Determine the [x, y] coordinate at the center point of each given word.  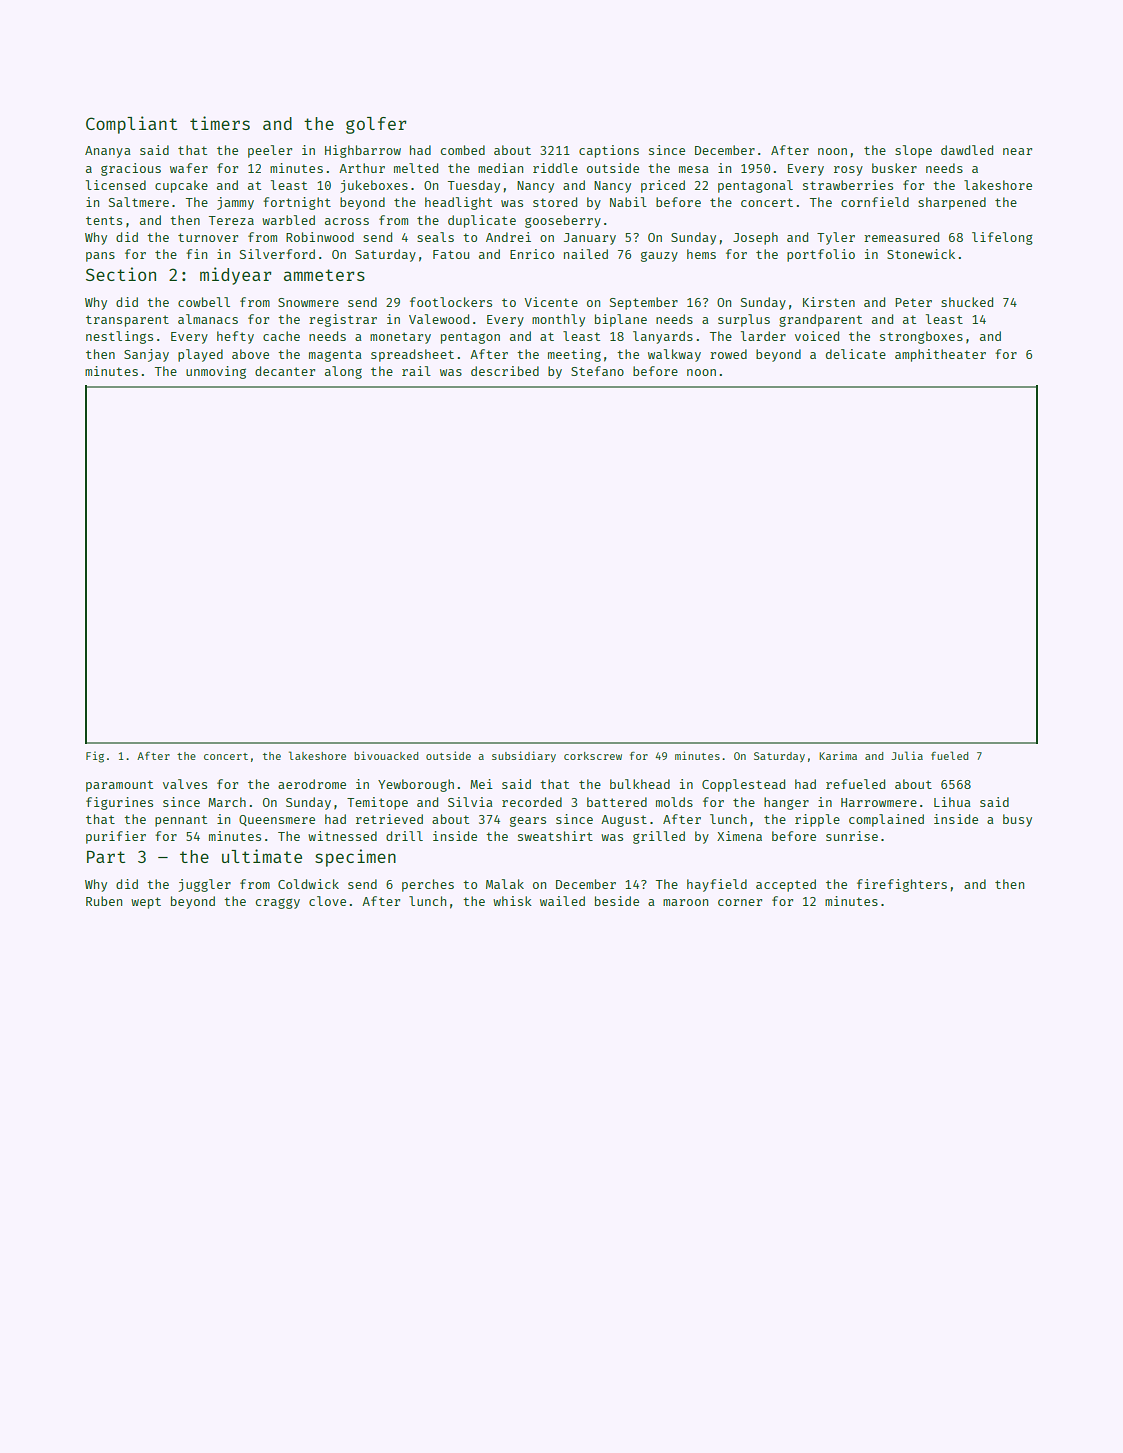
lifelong [1002, 238]
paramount [119, 786]
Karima [838, 755]
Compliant [131, 125]
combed [463, 150]
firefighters [902, 885]
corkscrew [593, 756]
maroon [685, 902]
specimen [355, 858]
